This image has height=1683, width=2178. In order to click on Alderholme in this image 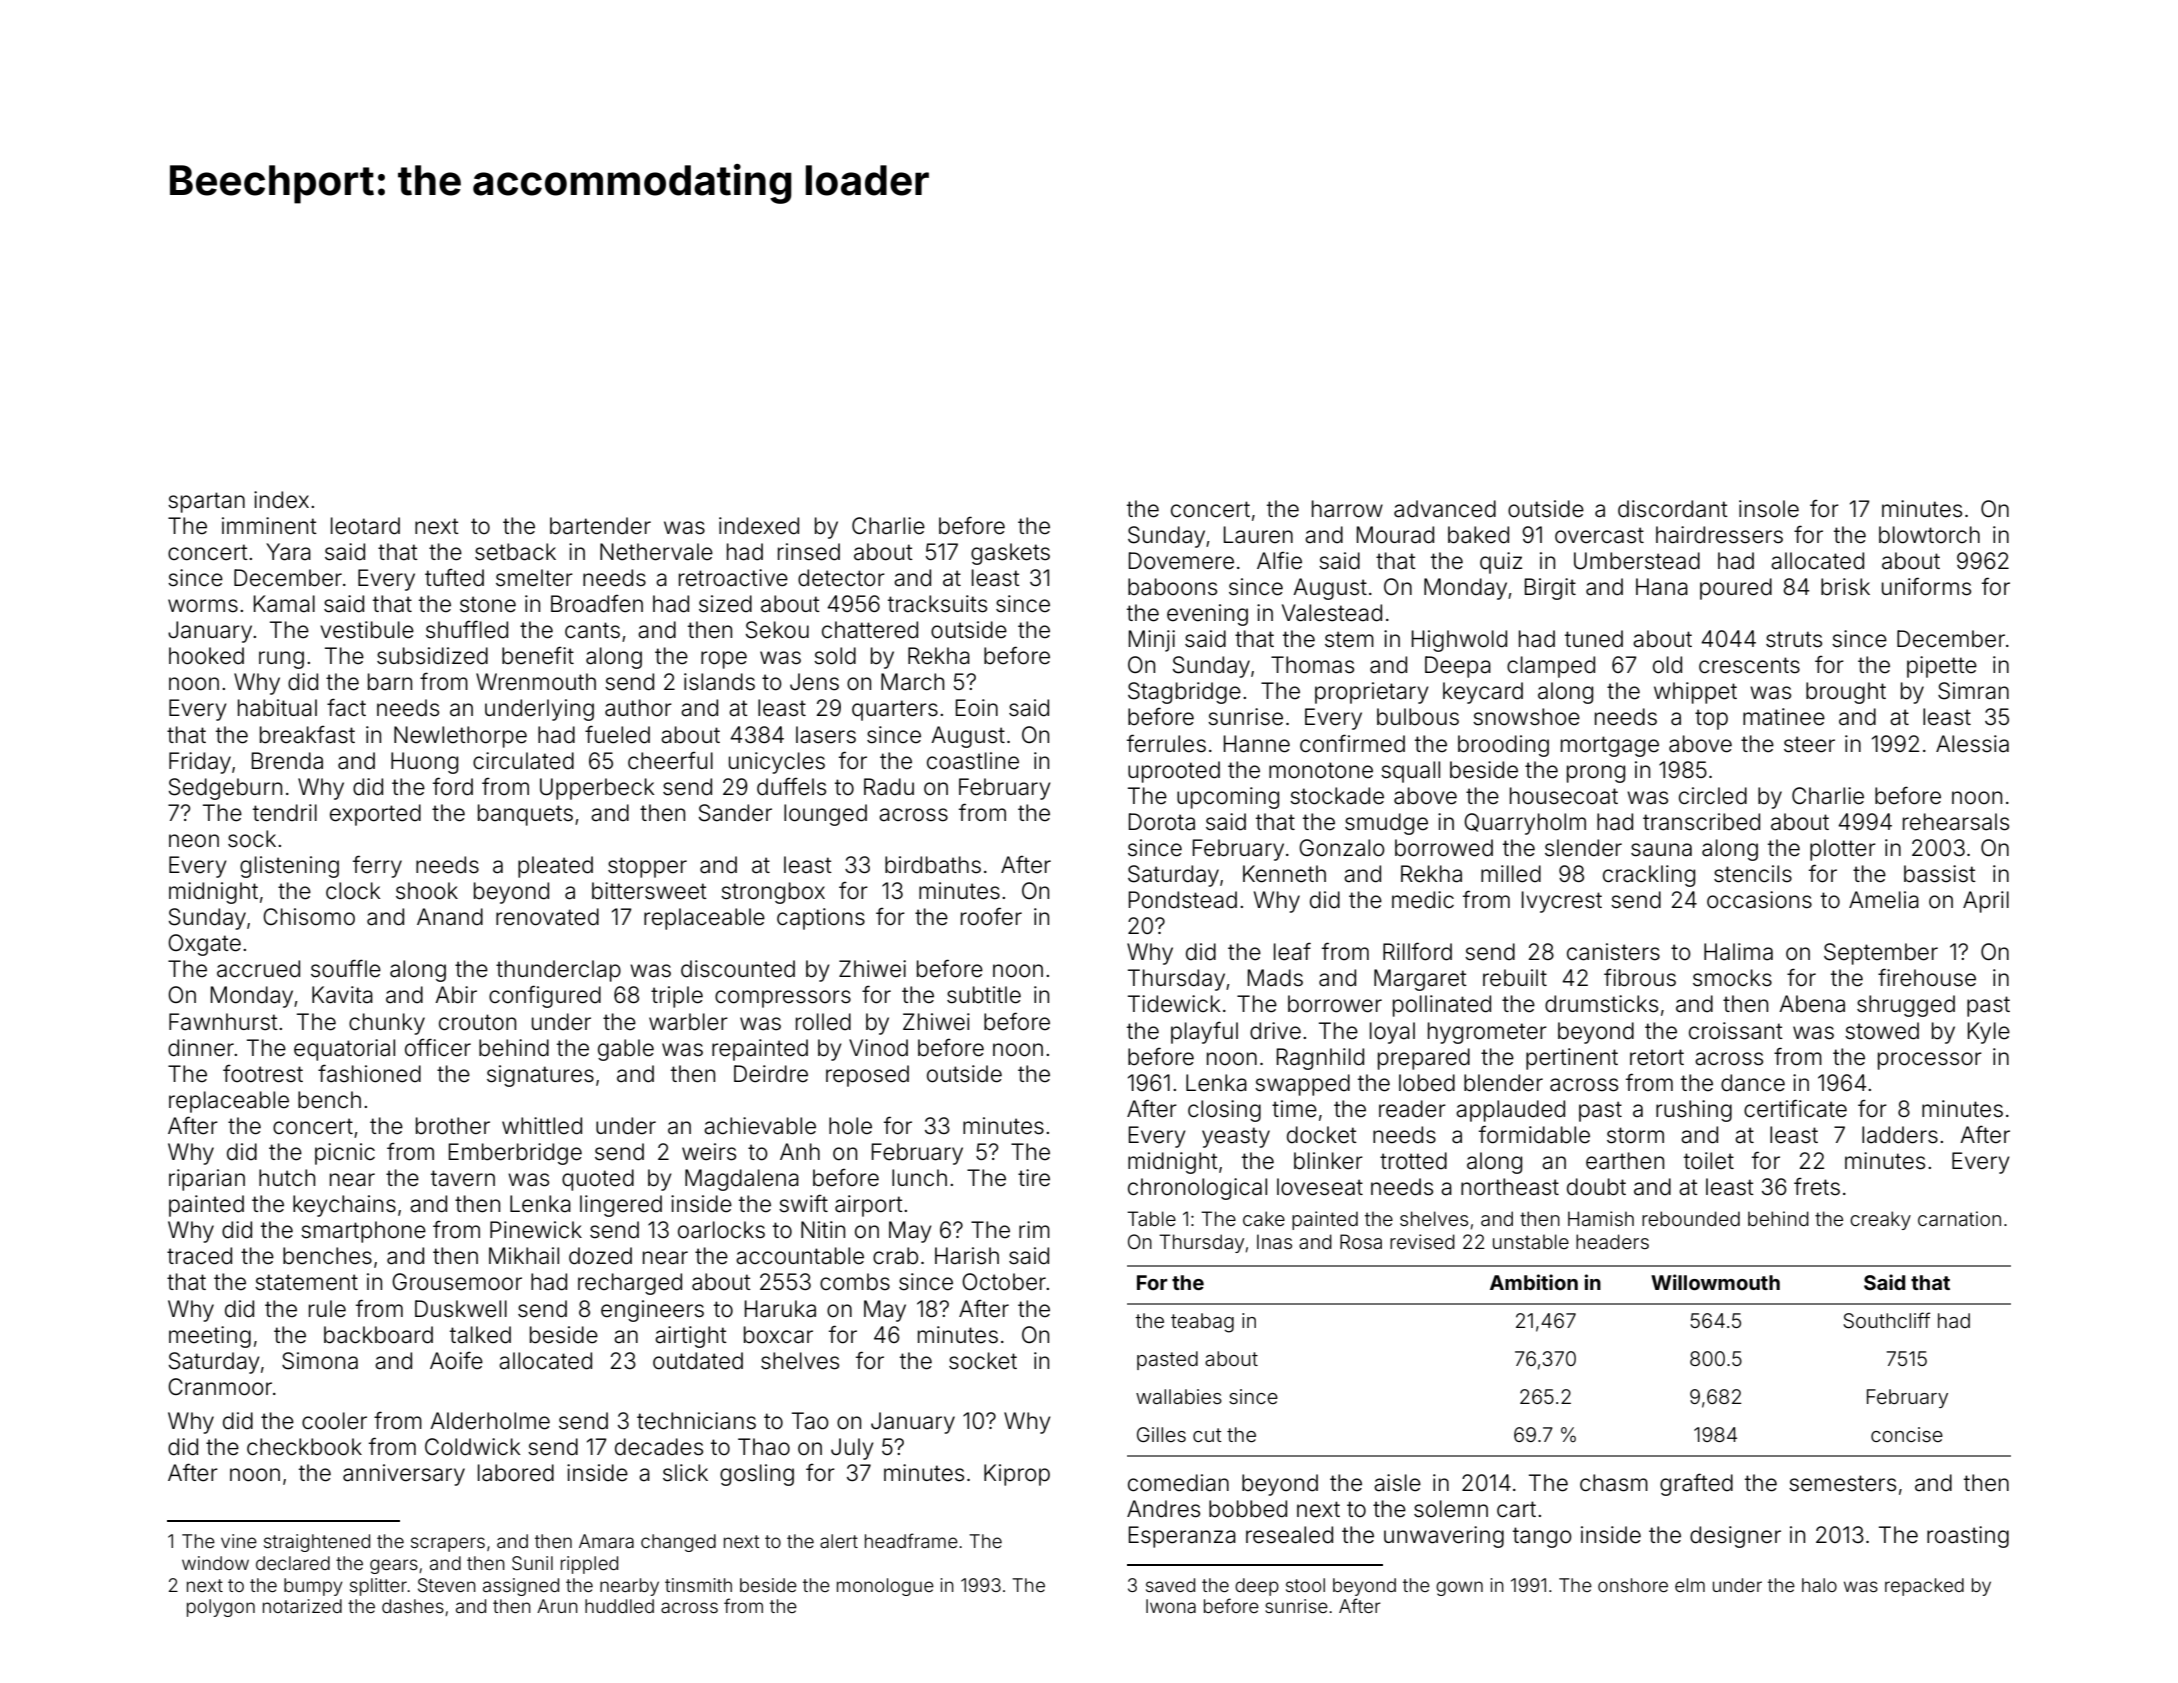, I will do `click(490, 1421)`.
